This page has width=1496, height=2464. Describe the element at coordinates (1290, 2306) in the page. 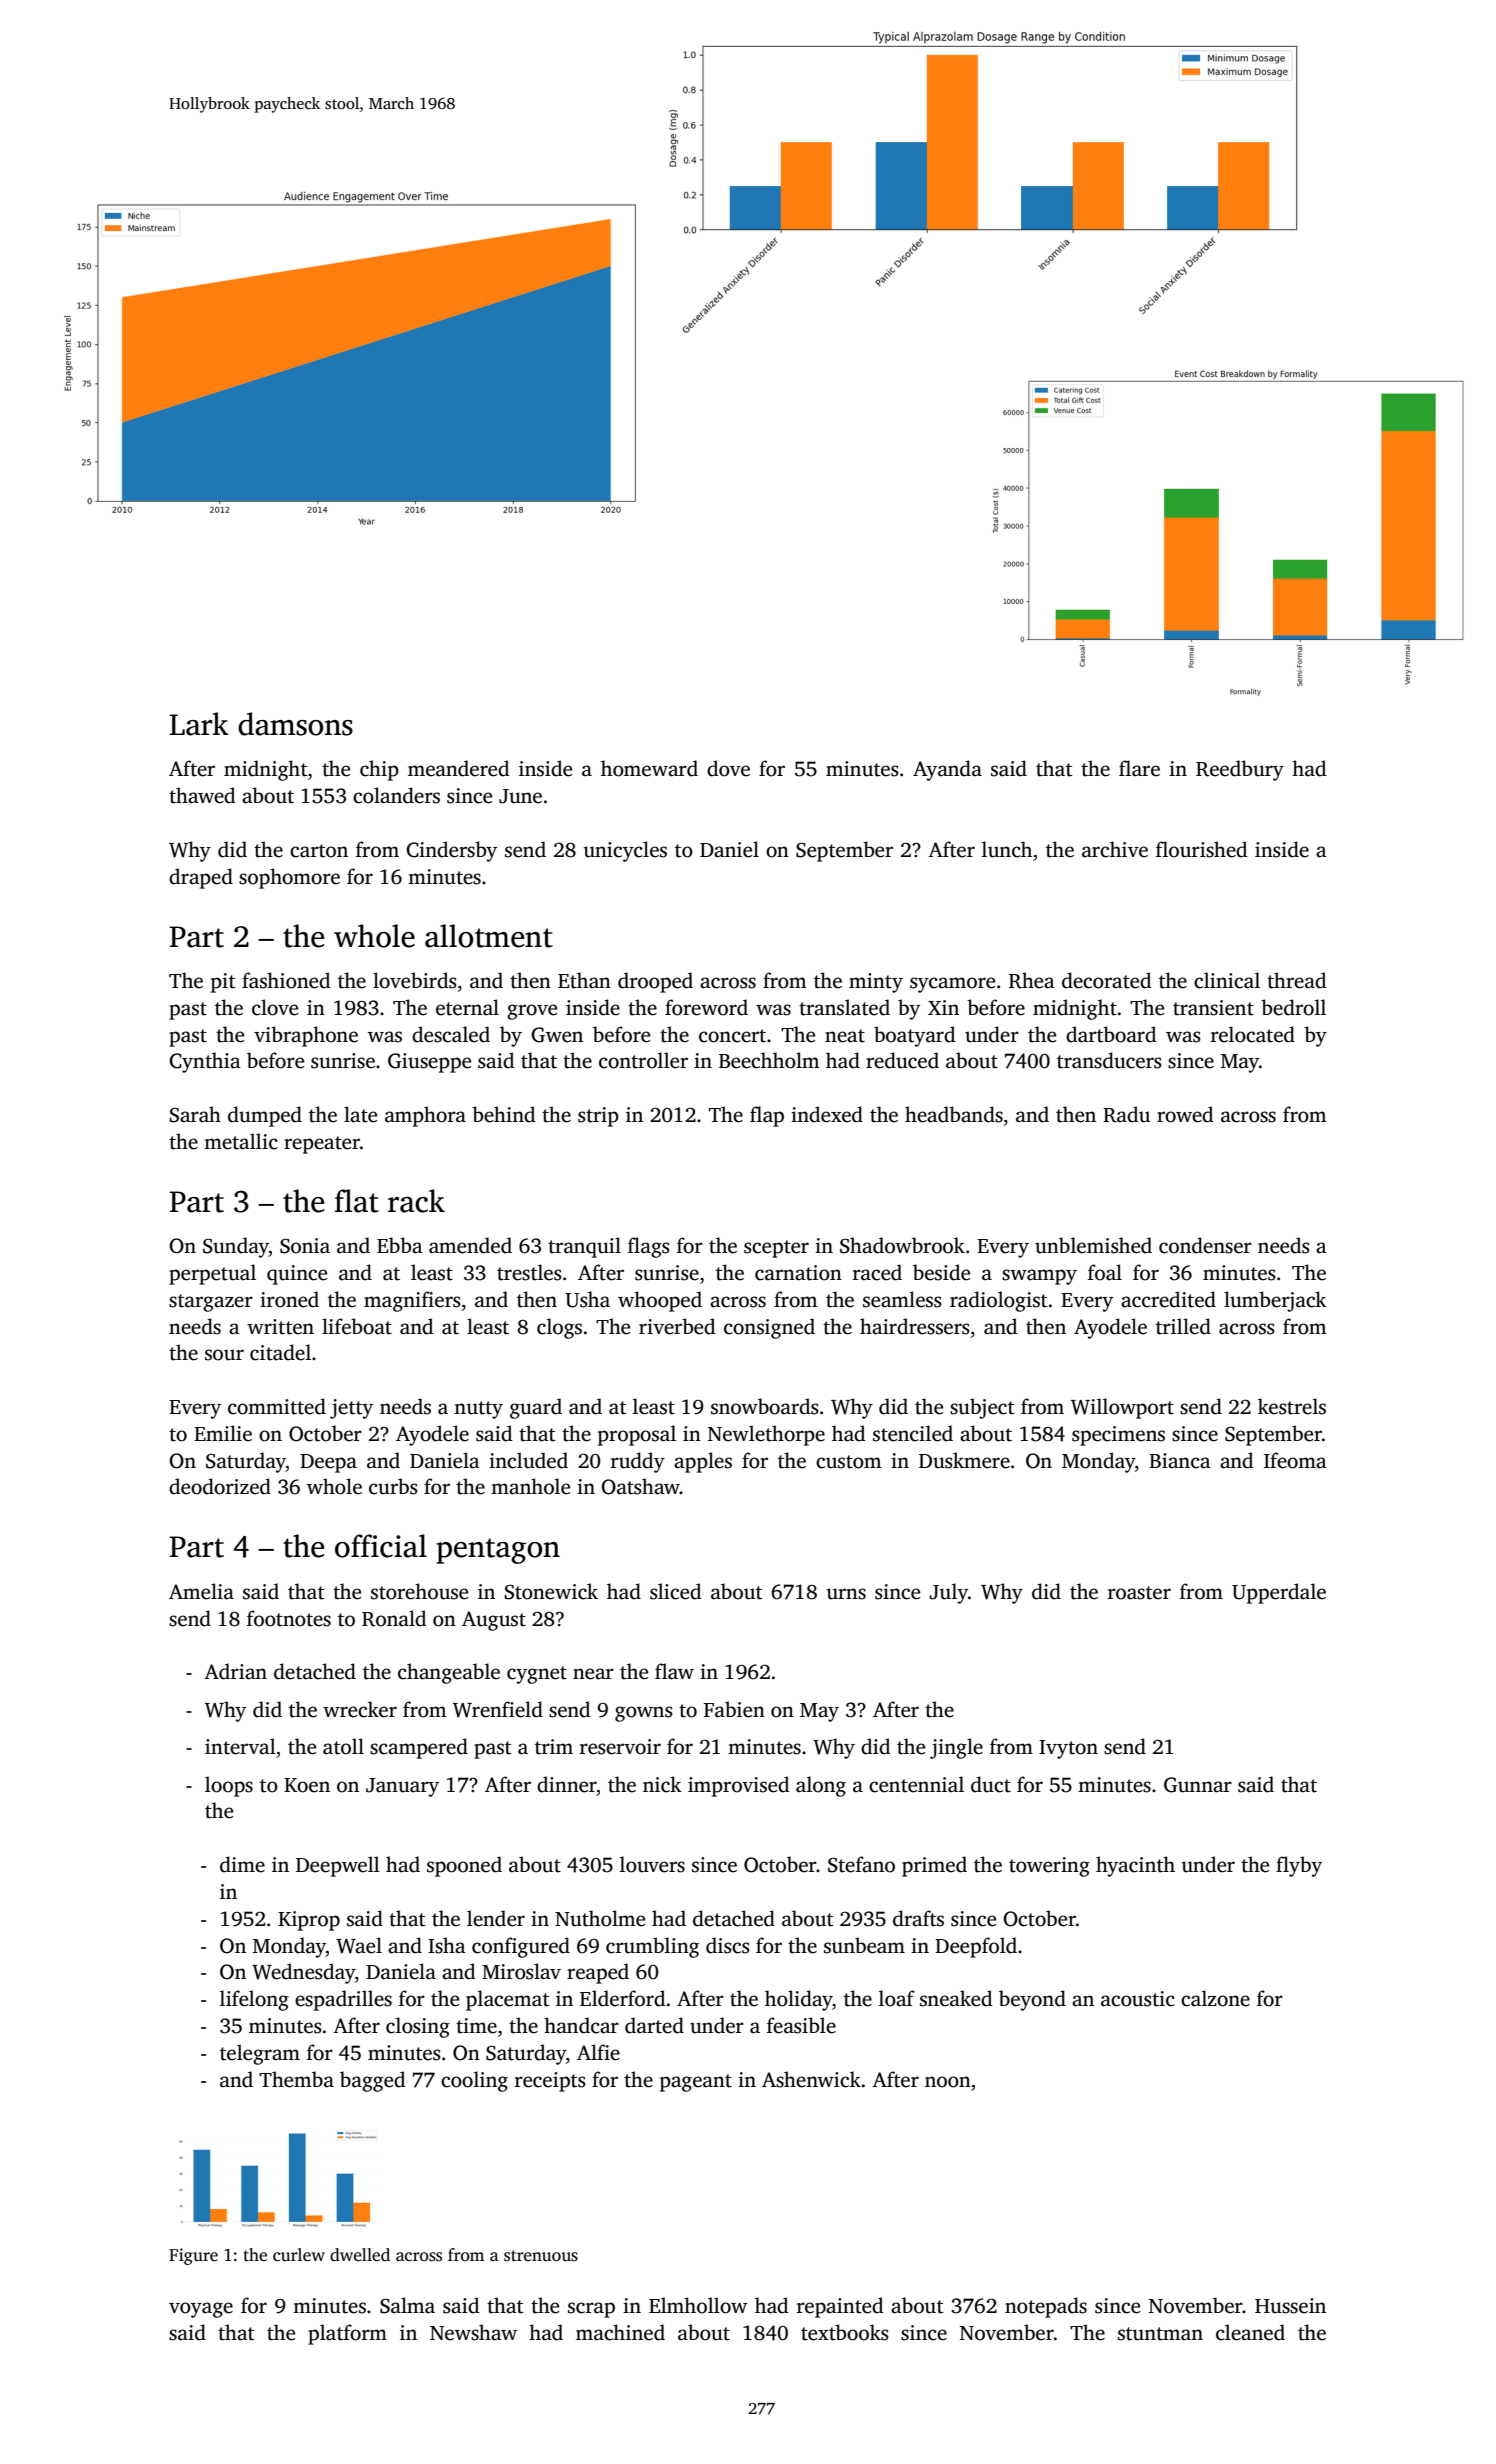

I see `Hussein` at that location.
